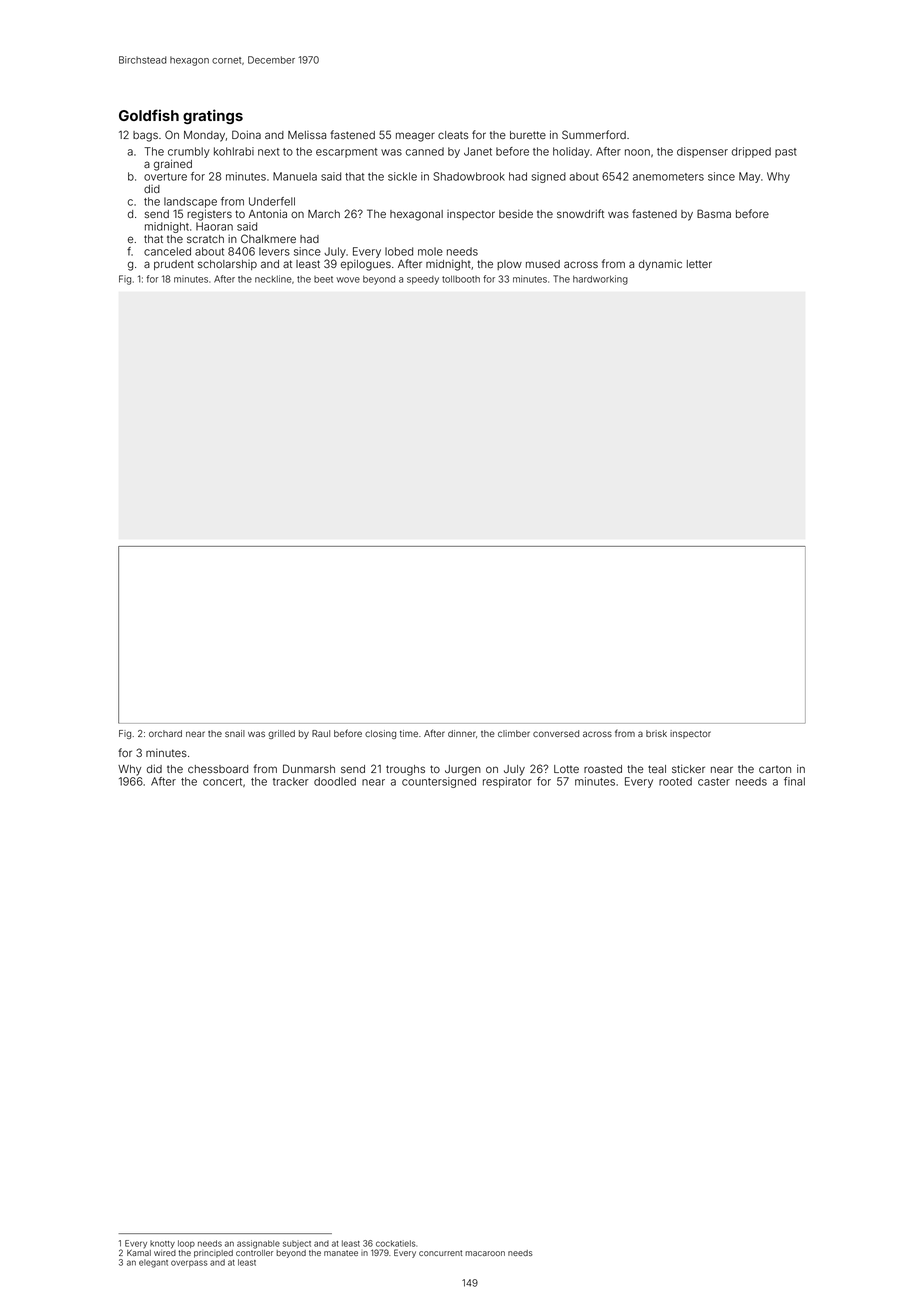 The height and width of the image is (1308, 924). What do you see at coordinates (246, 134) in the image?
I see `Doina` at bounding box center [246, 134].
